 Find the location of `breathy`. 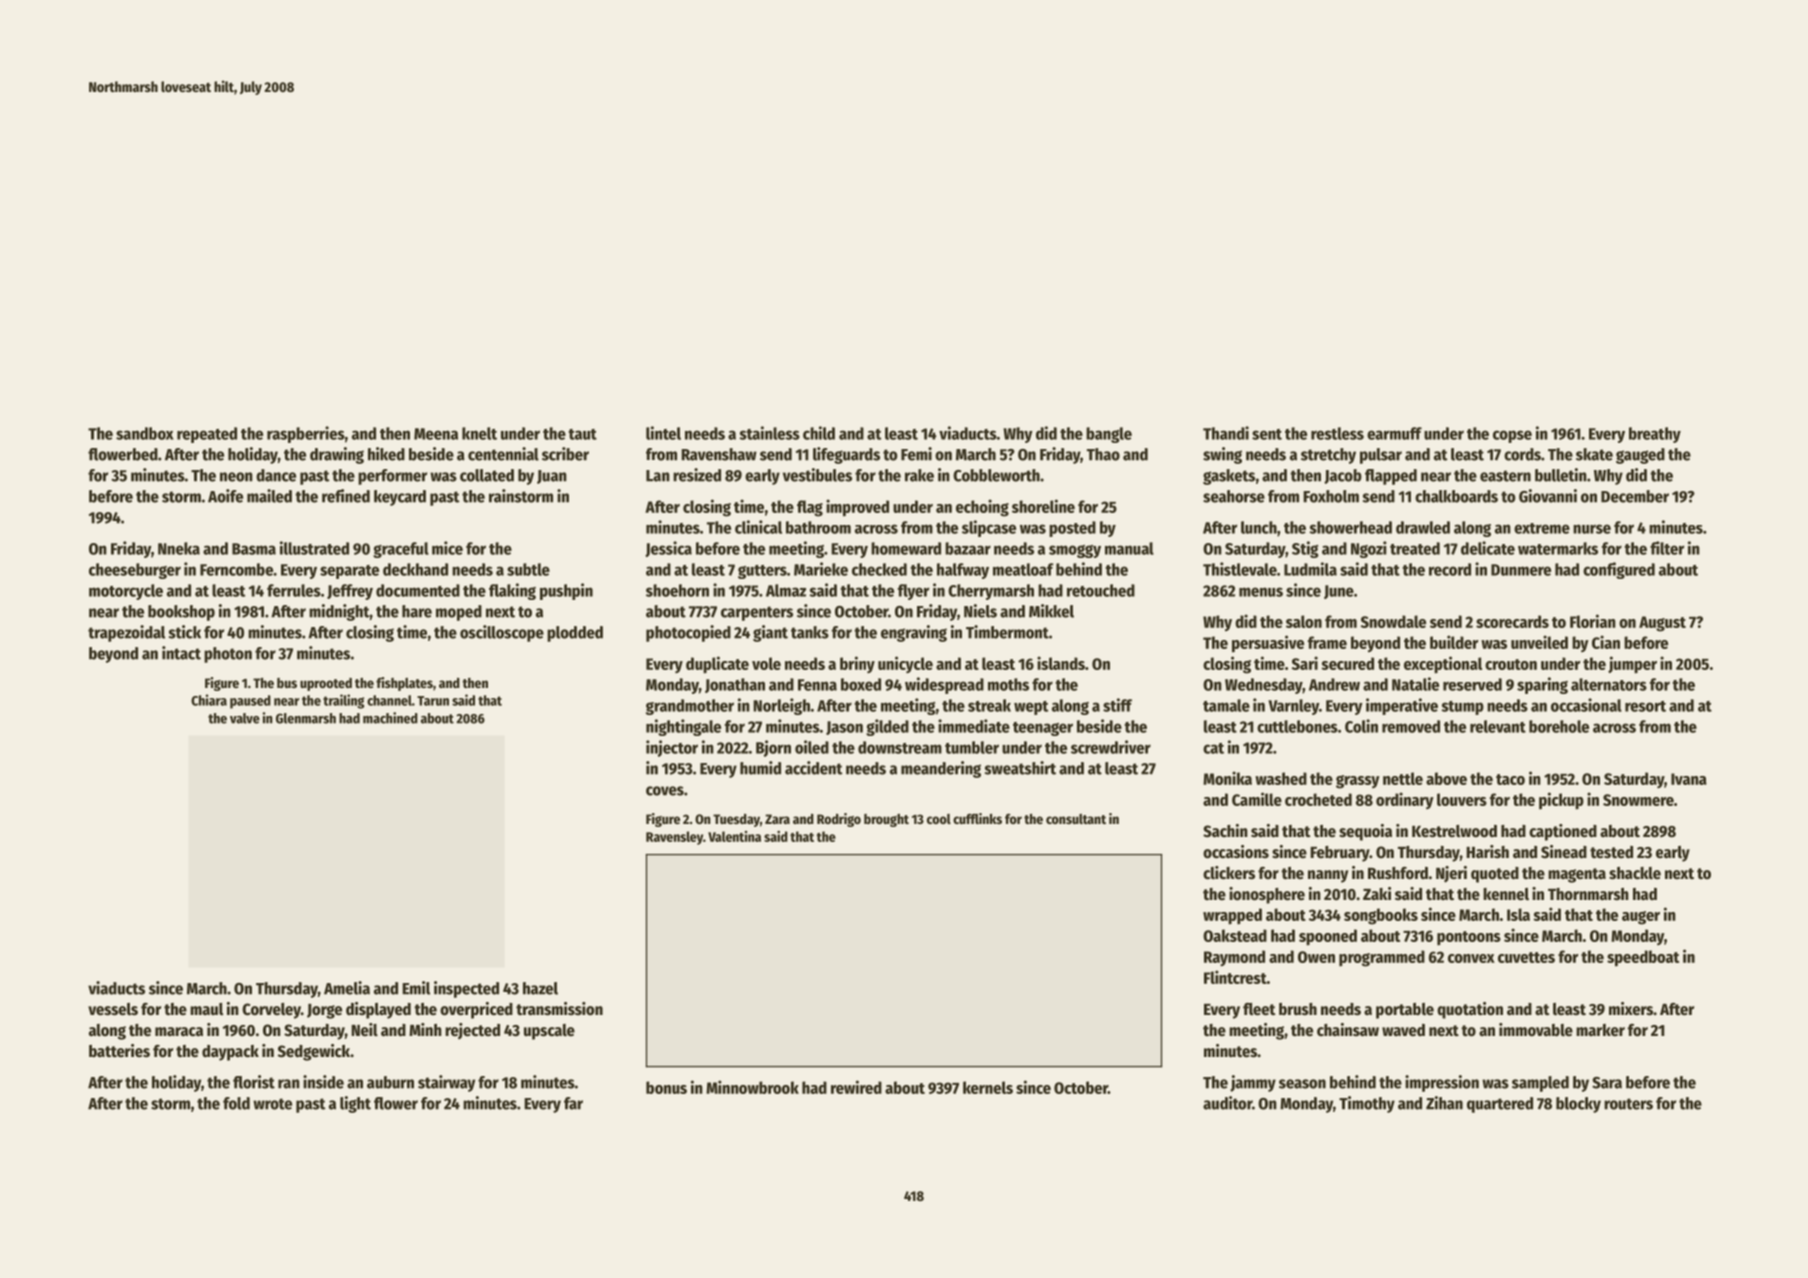

breathy is located at coordinates (1655, 435).
